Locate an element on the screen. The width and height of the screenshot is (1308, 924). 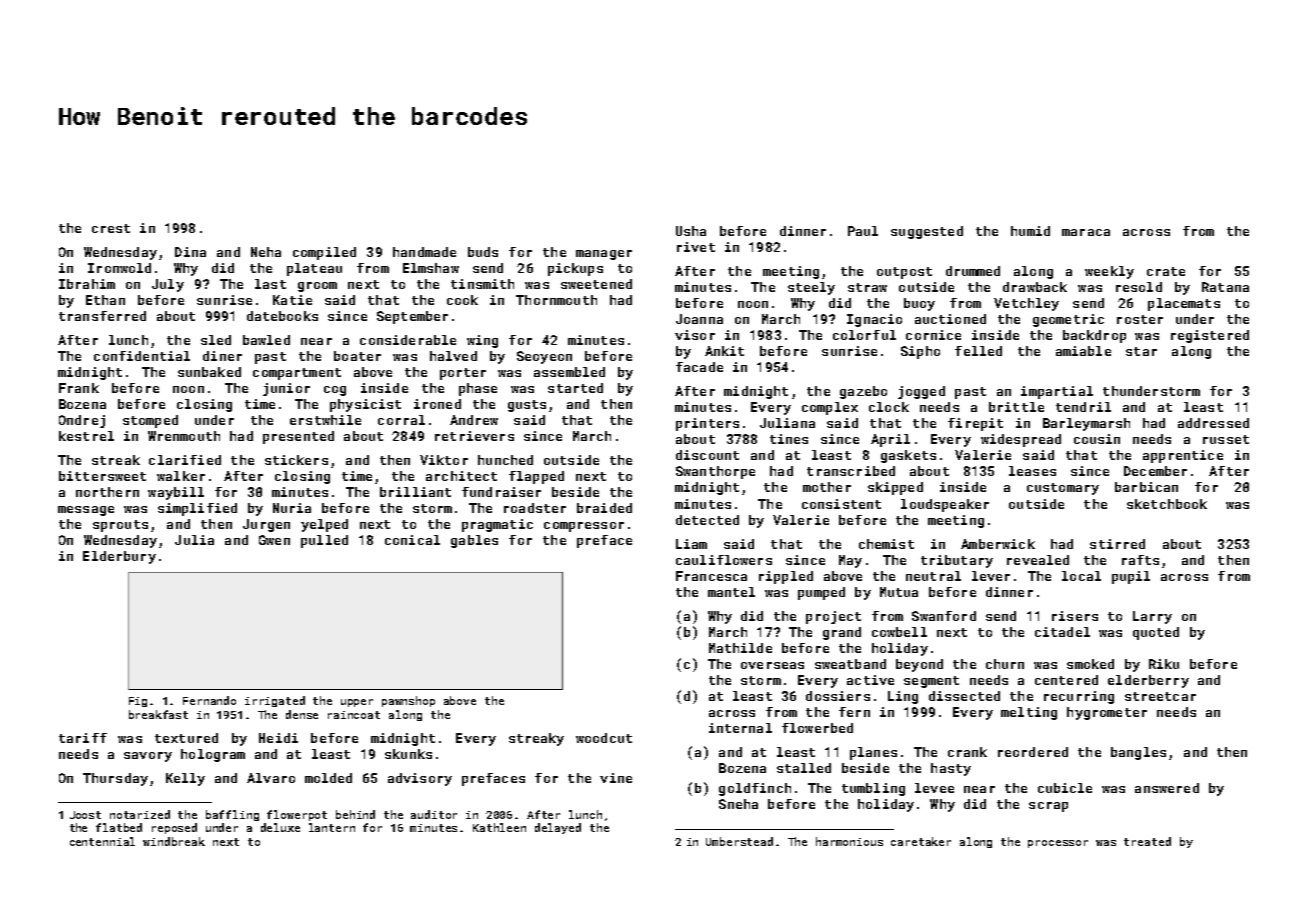
citadel is located at coordinates (1062, 632).
